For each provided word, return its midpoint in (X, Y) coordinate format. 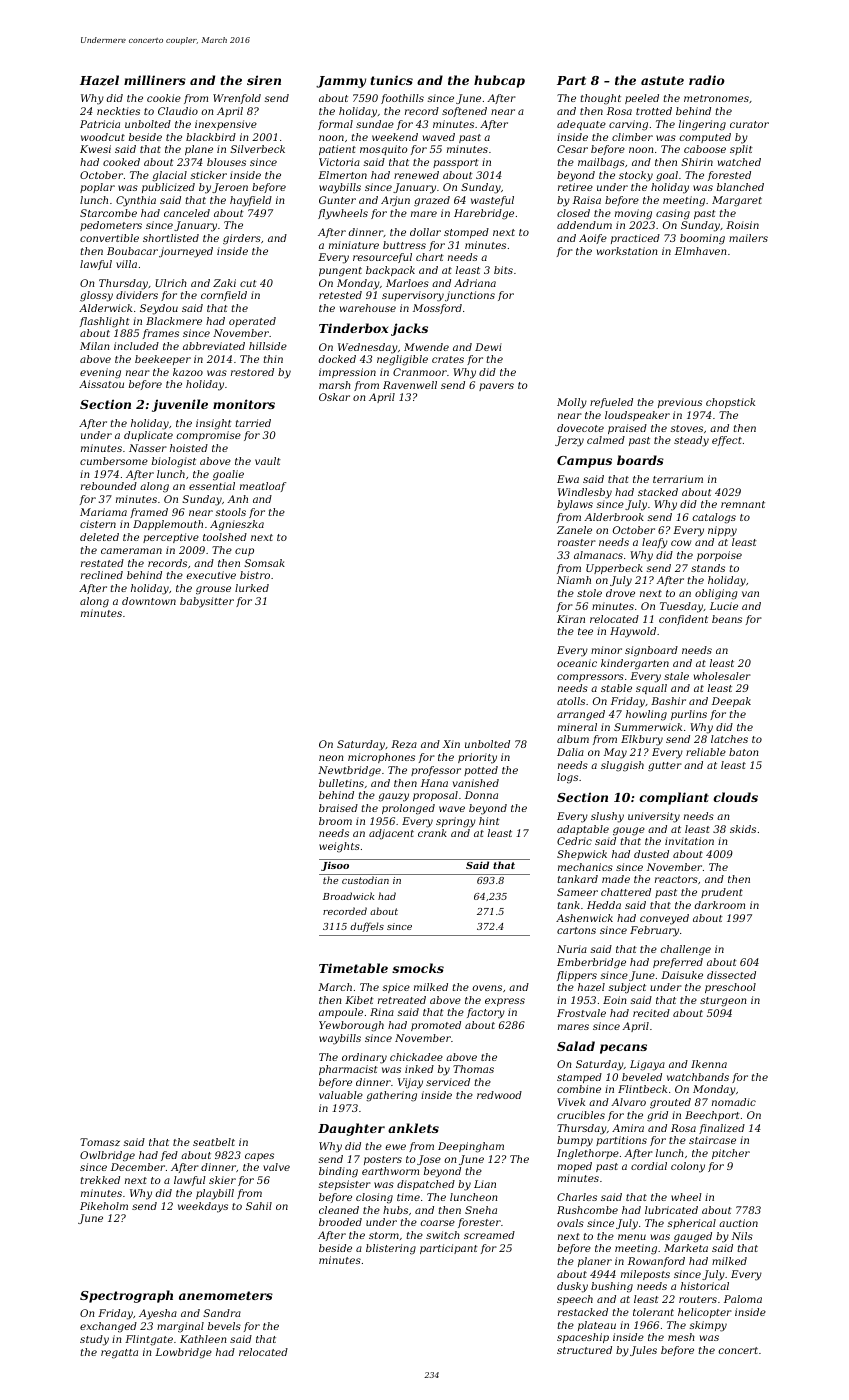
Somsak (264, 563)
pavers (496, 387)
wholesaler (722, 676)
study (94, 1340)
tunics (391, 80)
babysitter (207, 602)
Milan (94, 346)
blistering (391, 1249)
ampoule (341, 1013)
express (505, 1002)
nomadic (734, 1102)
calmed (606, 440)
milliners (155, 80)
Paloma (743, 1299)
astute (662, 80)
